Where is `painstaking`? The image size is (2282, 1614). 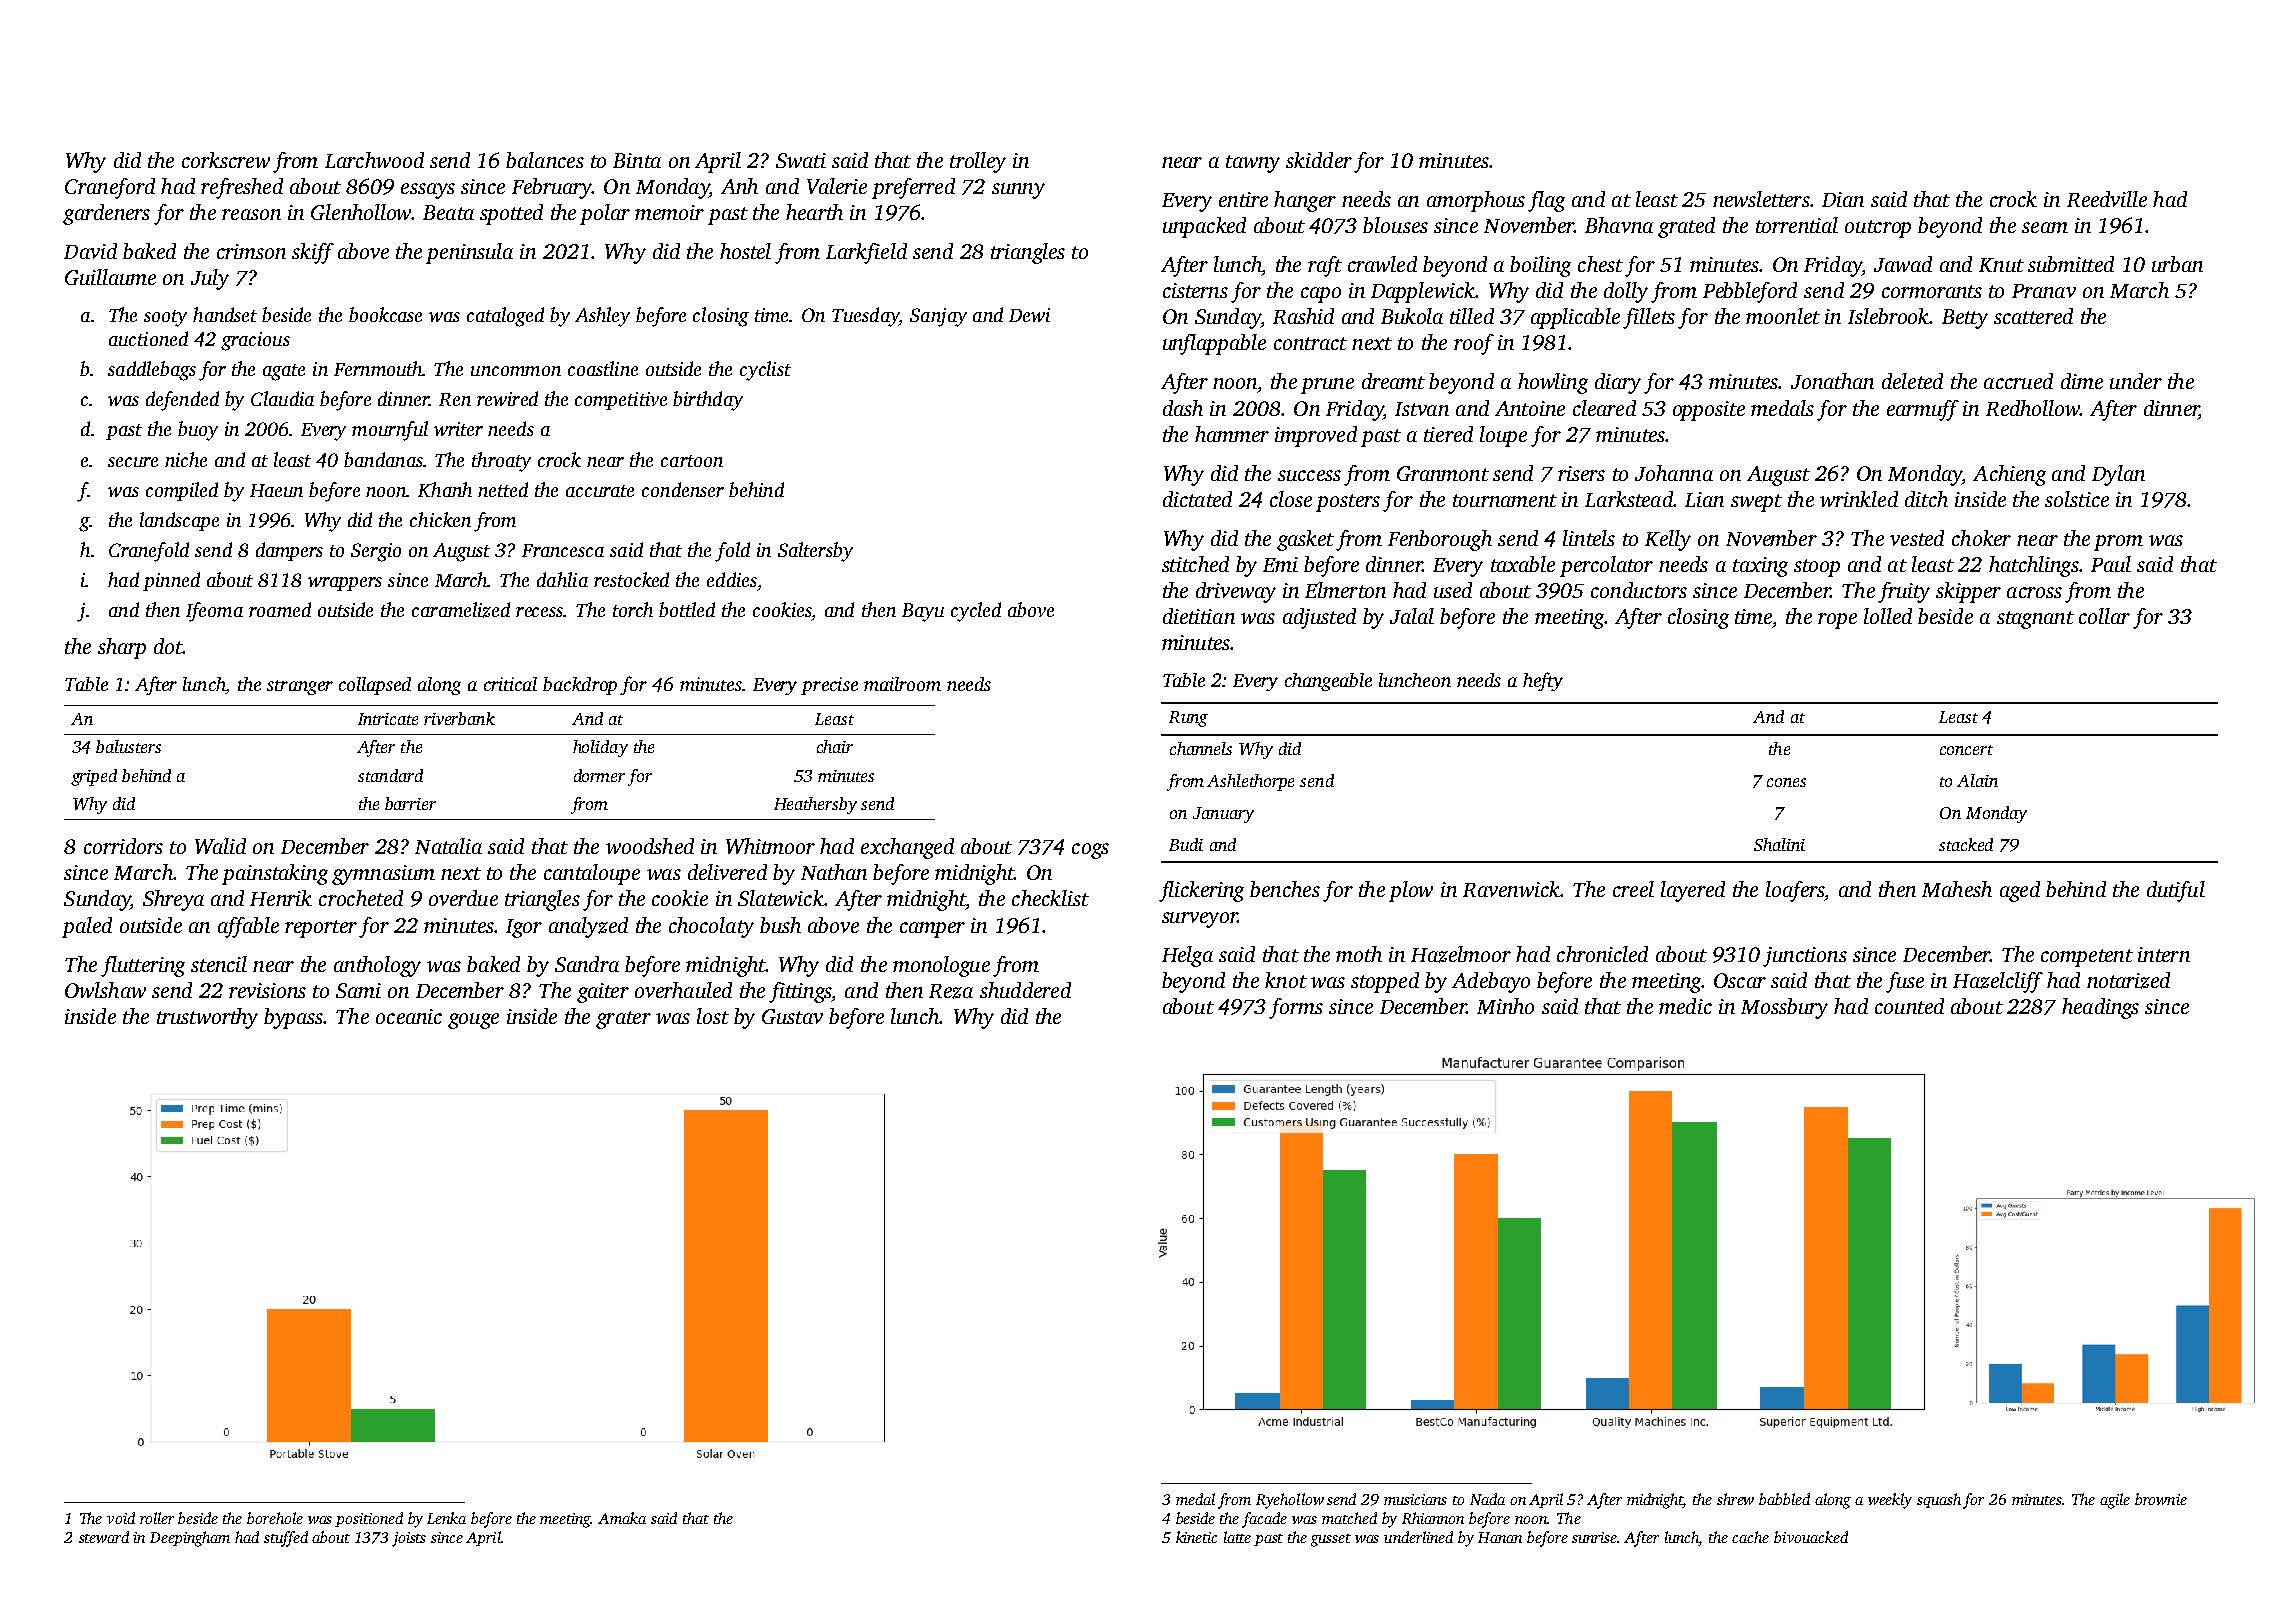
painstaking is located at coordinates (275, 874).
